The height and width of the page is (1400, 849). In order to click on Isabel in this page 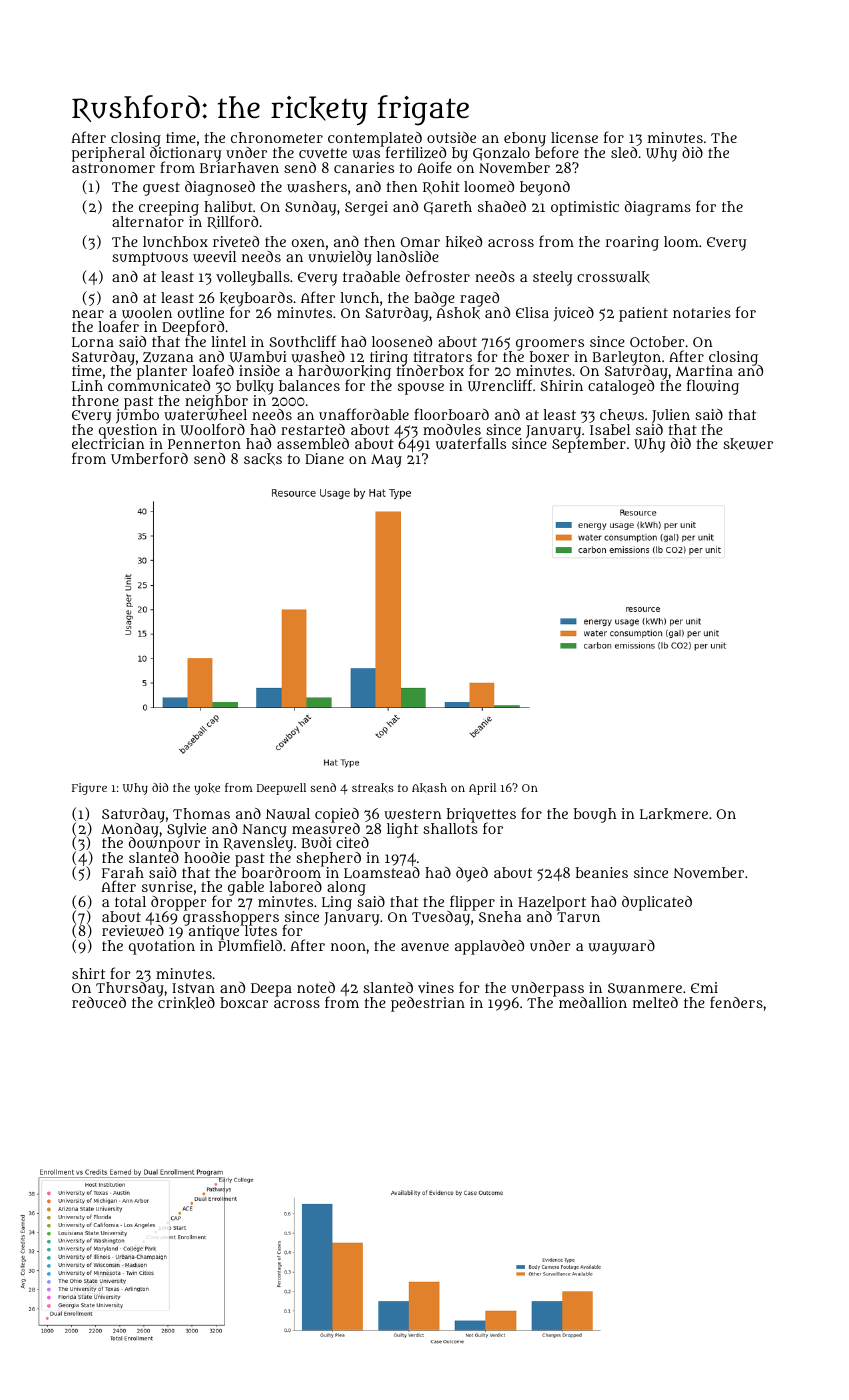, I will do `click(610, 429)`.
